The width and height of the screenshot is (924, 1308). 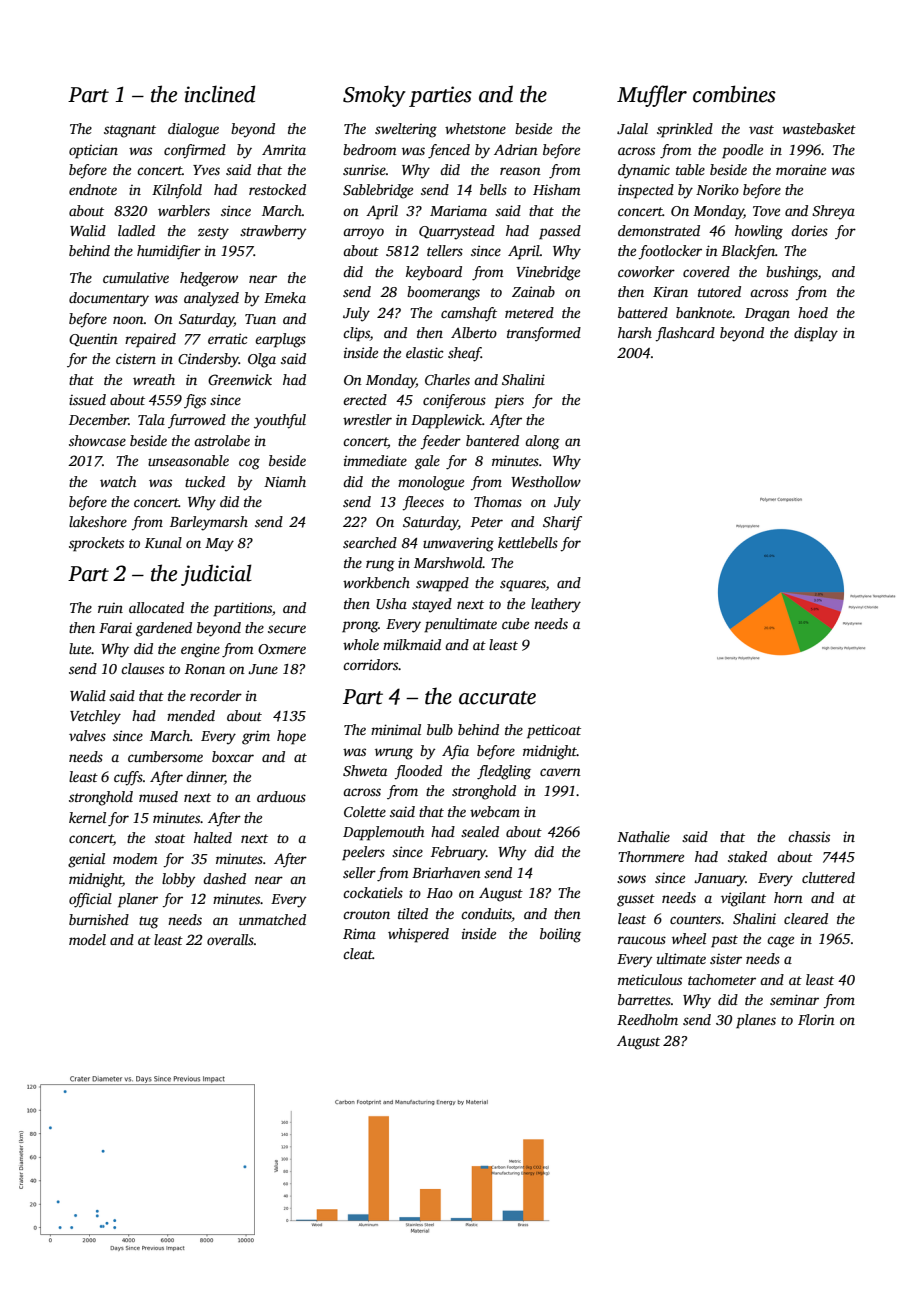 What do you see at coordinates (813, 312) in the screenshot?
I see `hoed` at bounding box center [813, 312].
